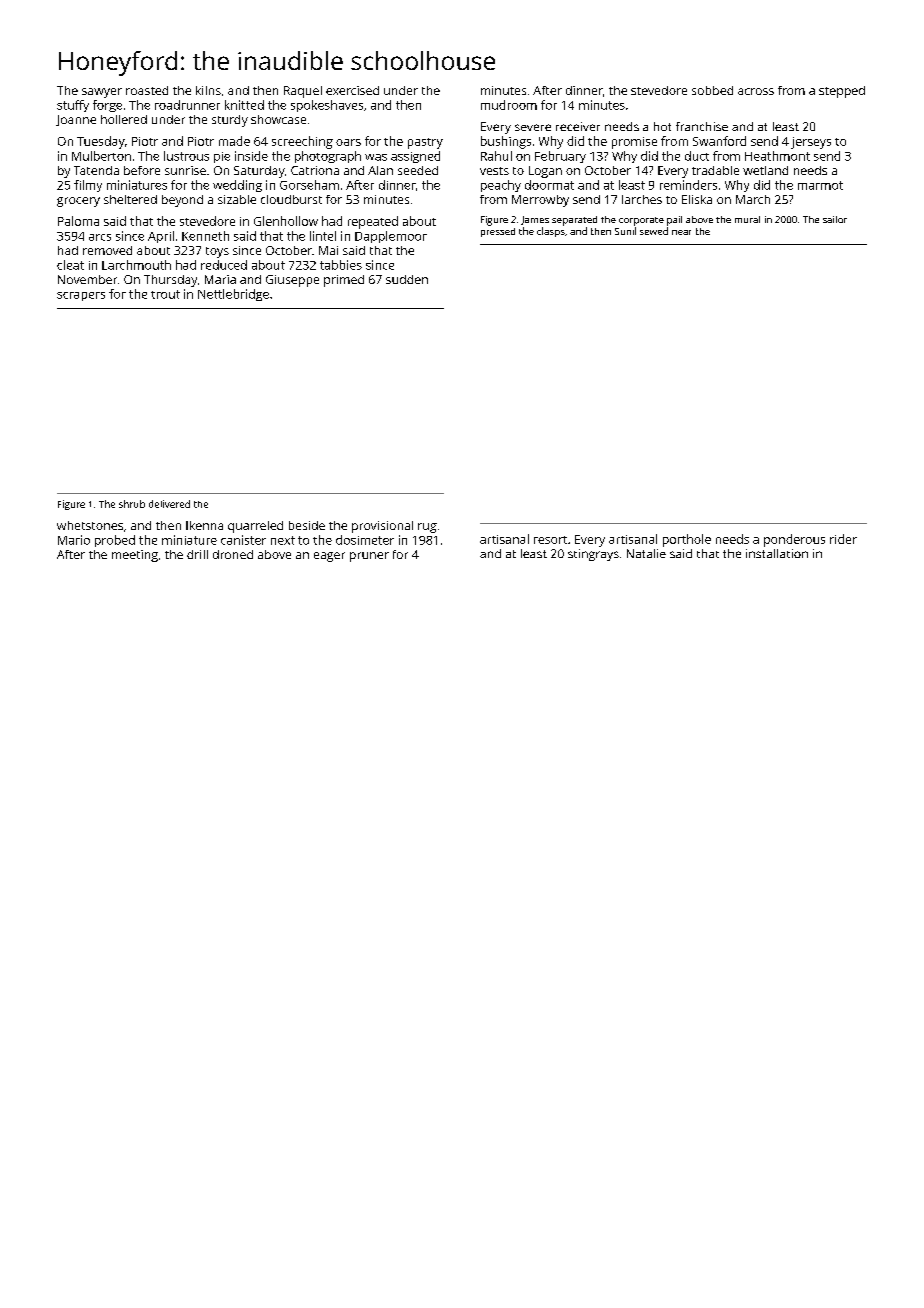  I want to click on repeated, so click(373, 222).
